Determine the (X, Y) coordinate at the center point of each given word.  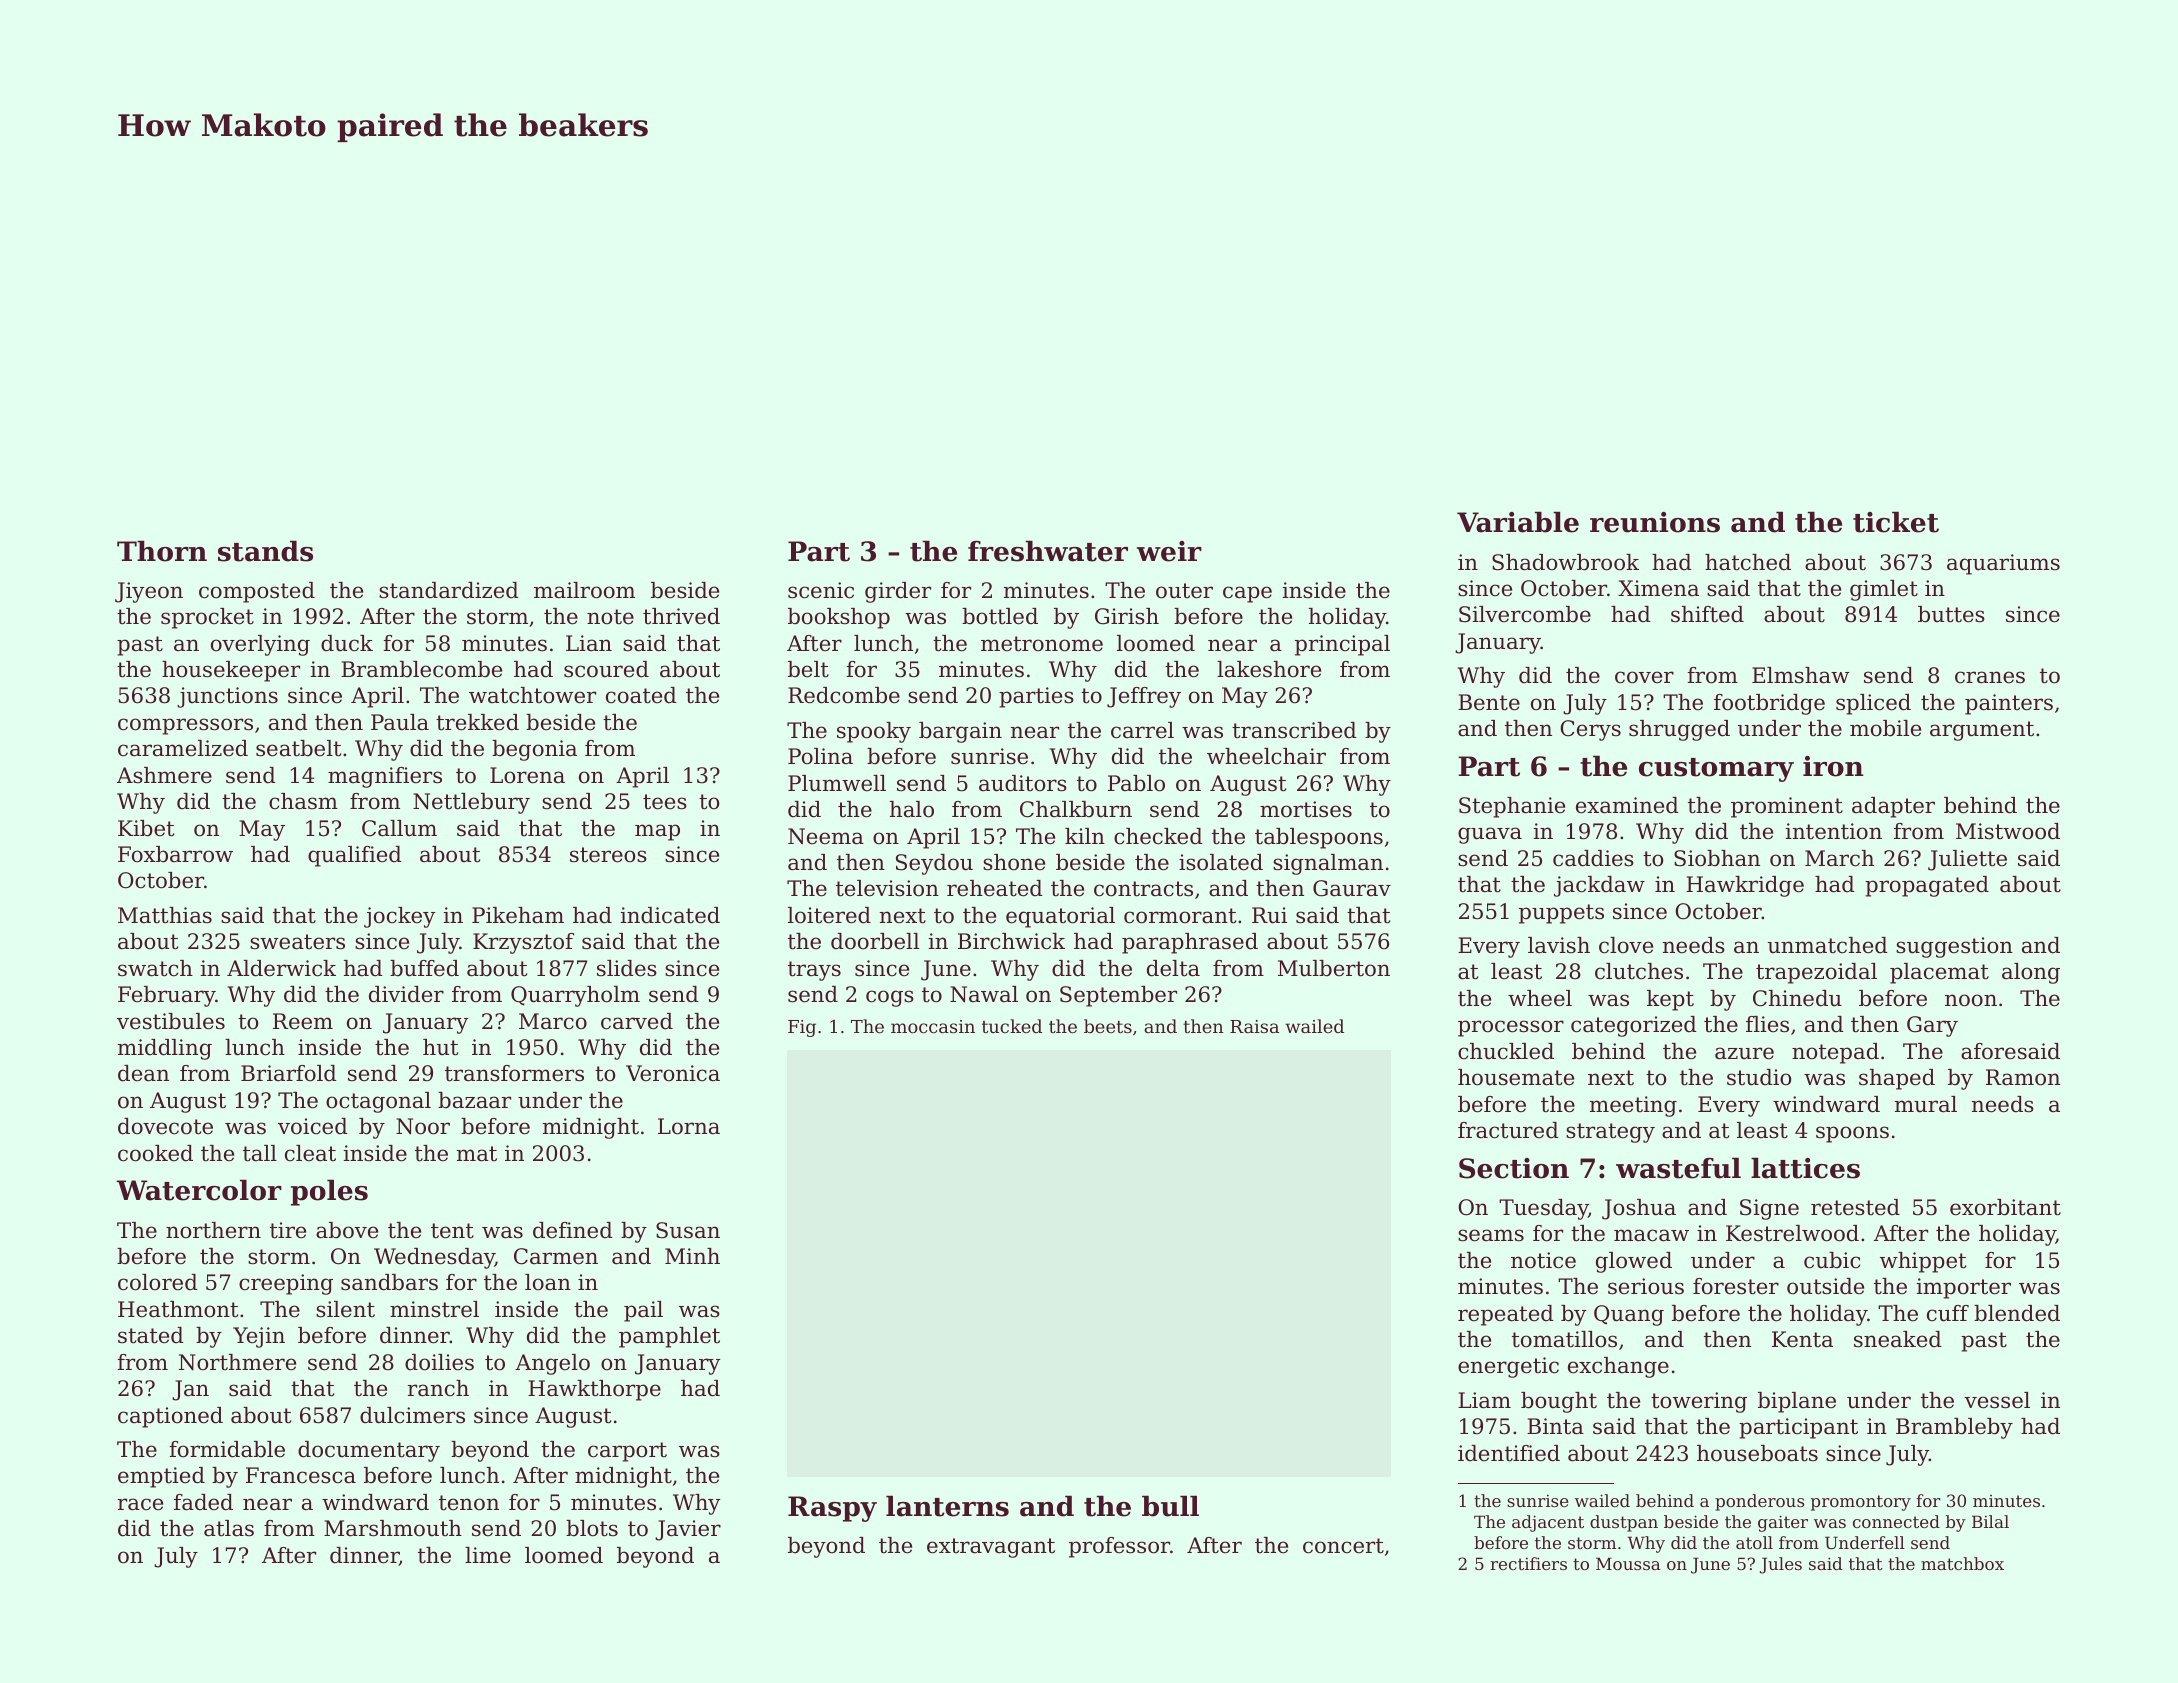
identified (1509, 1453)
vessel (1997, 1400)
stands (265, 551)
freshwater (1048, 551)
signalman (1328, 864)
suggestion (1954, 947)
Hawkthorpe (594, 1390)
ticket (1896, 522)
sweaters (297, 942)
